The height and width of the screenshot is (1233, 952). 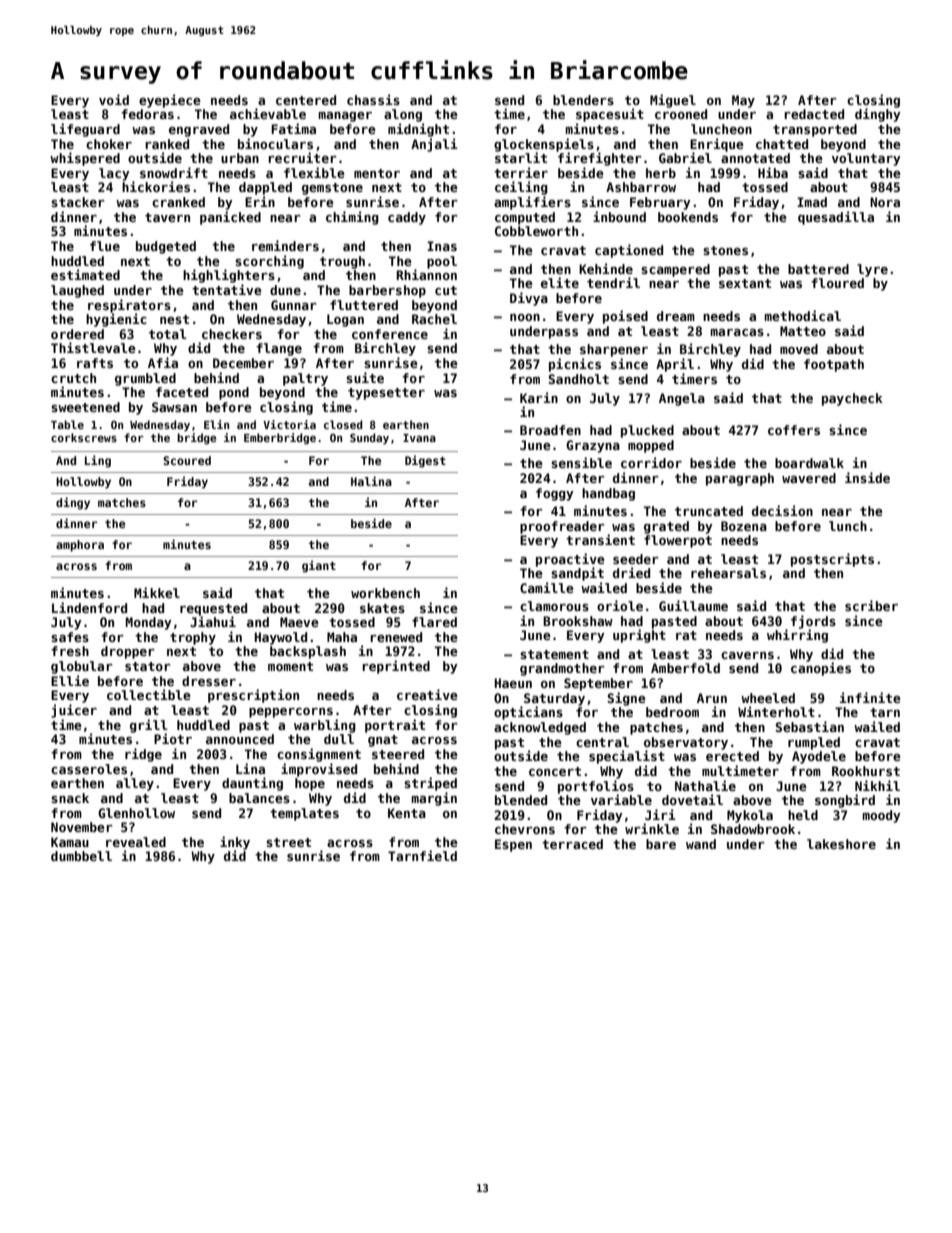 I want to click on whispered, so click(x=85, y=159).
